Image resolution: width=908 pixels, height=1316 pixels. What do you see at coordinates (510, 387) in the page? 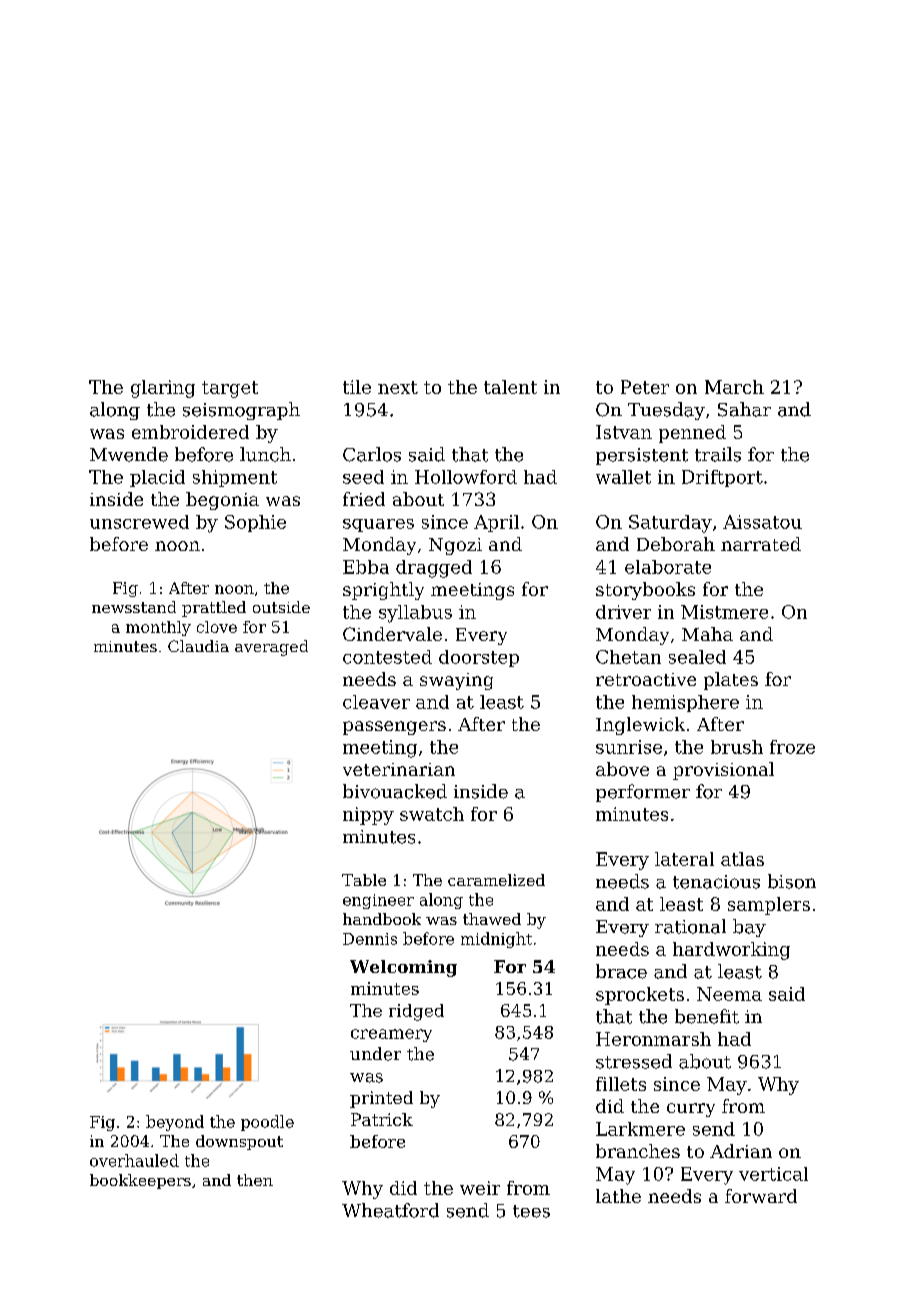
I see `talent` at bounding box center [510, 387].
